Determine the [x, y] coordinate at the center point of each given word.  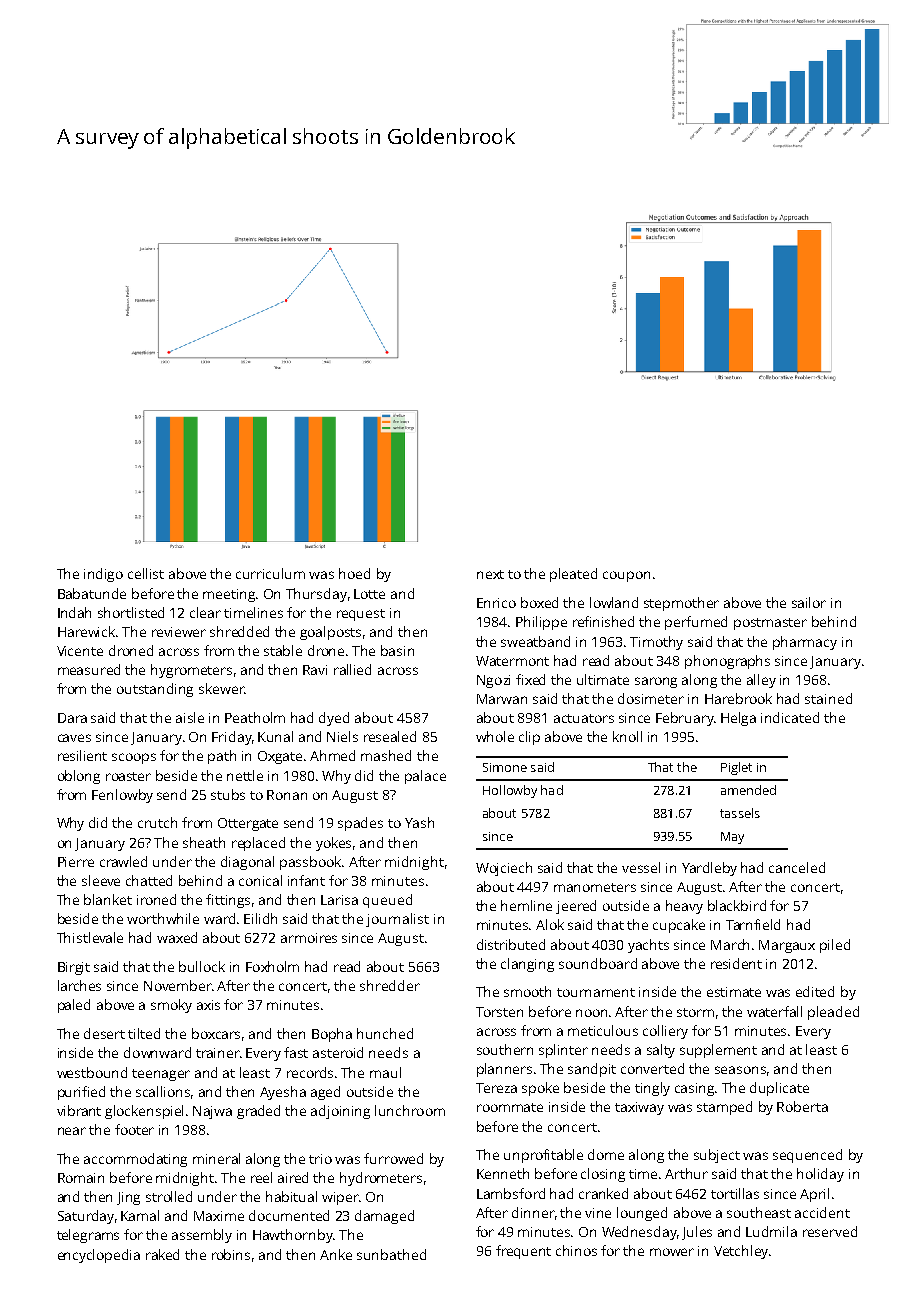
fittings [228, 901]
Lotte [369, 594]
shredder [390, 985]
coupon [626, 576]
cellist [146, 573]
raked [162, 1254]
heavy [684, 907]
